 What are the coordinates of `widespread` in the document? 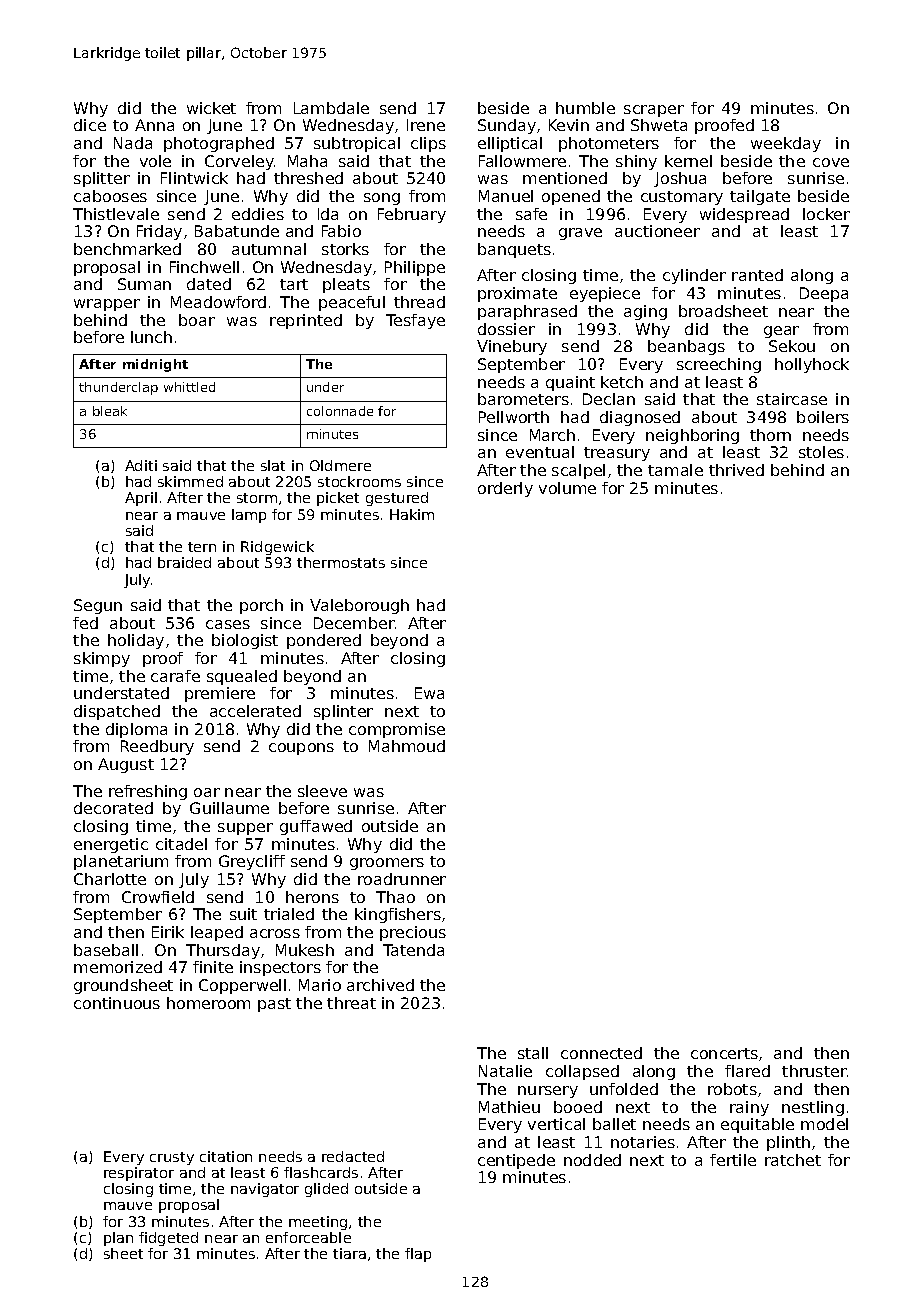 It's located at (744, 215).
